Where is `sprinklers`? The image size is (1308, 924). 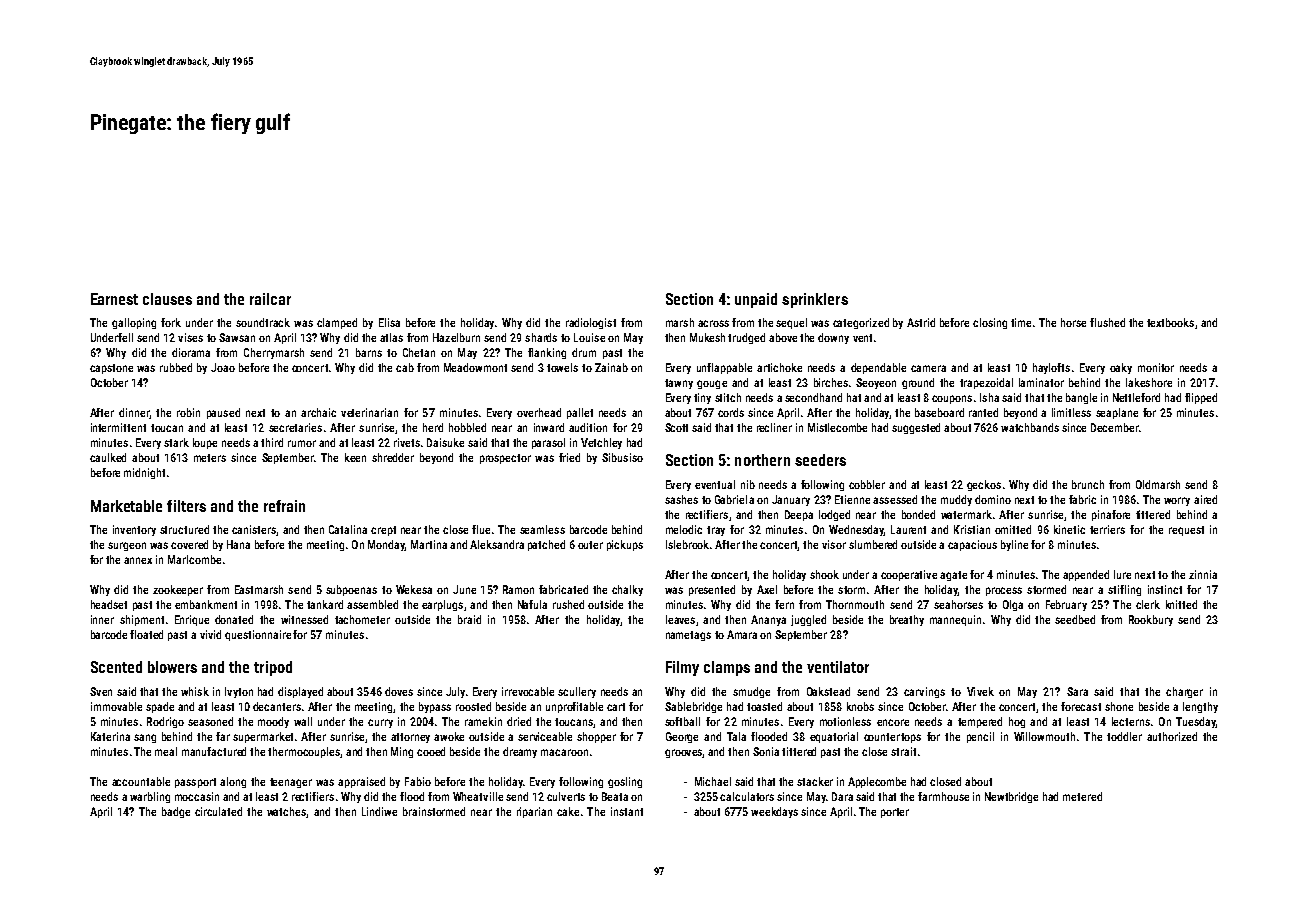
sprinklers is located at coordinates (815, 300).
